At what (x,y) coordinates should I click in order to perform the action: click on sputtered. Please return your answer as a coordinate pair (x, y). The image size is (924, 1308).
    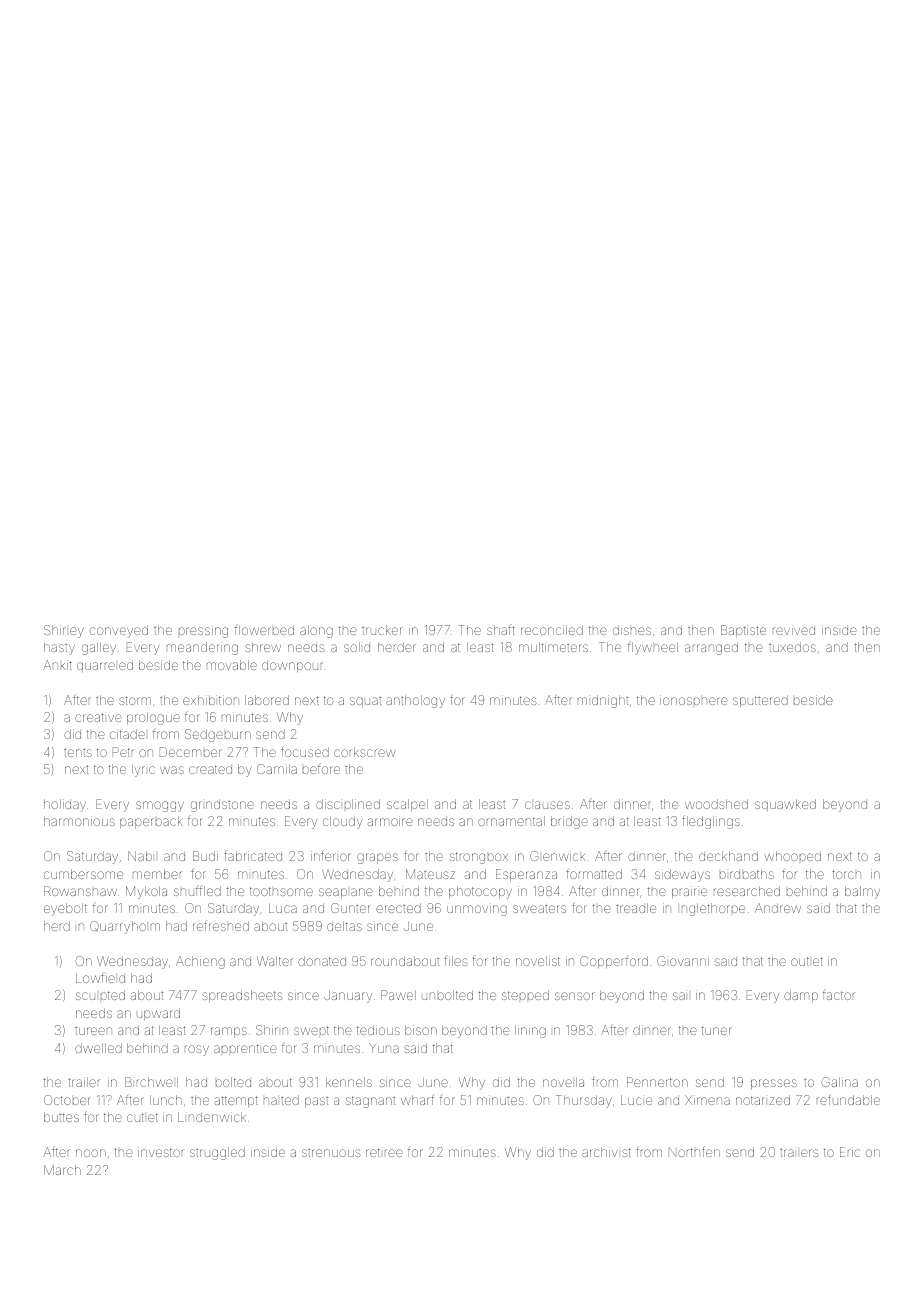
    Looking at the image, I should click on (760, 701).
